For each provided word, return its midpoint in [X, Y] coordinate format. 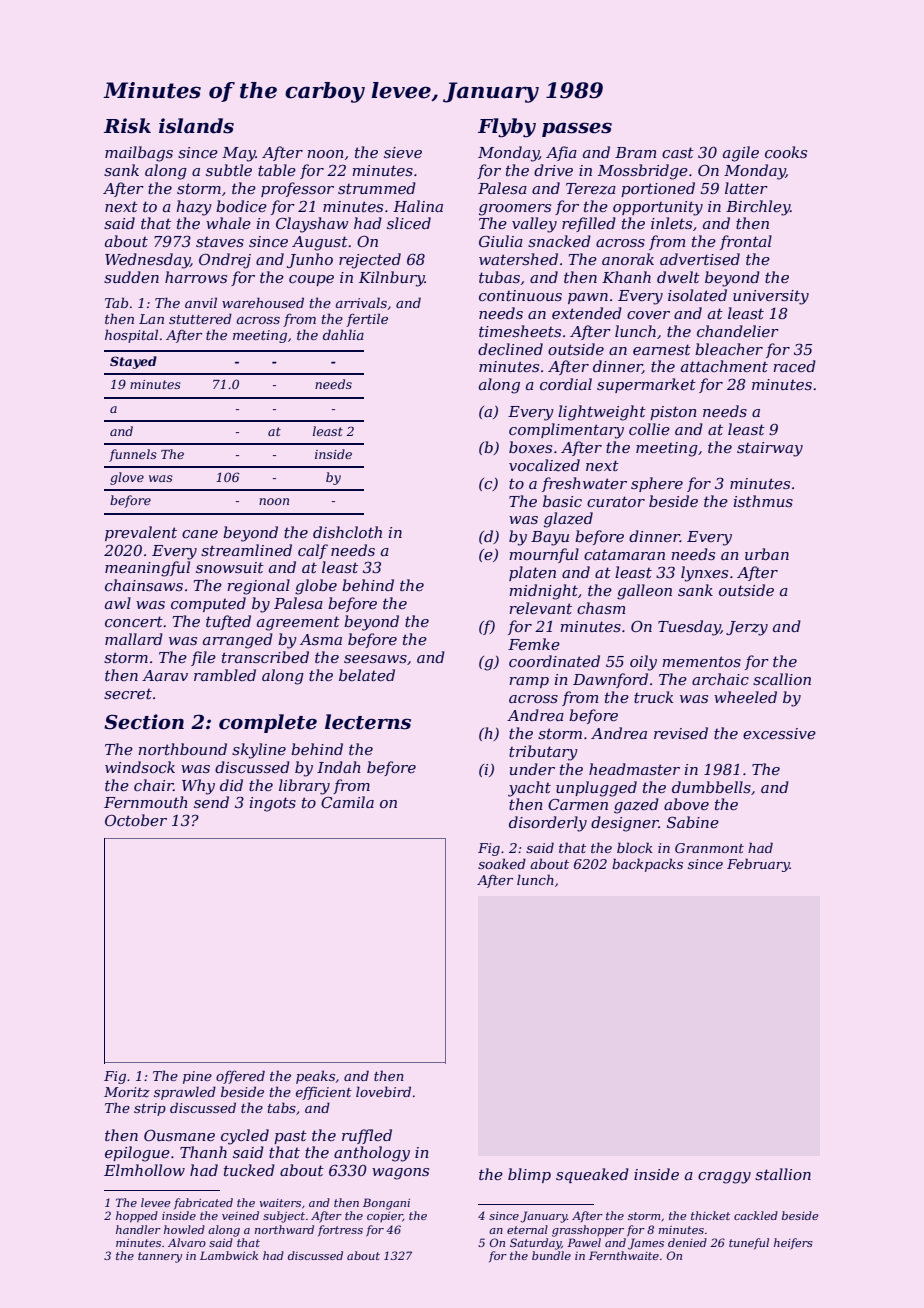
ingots [273, 804]
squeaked [592, 1175]
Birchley [758, 208]
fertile [367, 320]
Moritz [127, 1092]
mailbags [139, 154]
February [758, 865]
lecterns [368, 722]
